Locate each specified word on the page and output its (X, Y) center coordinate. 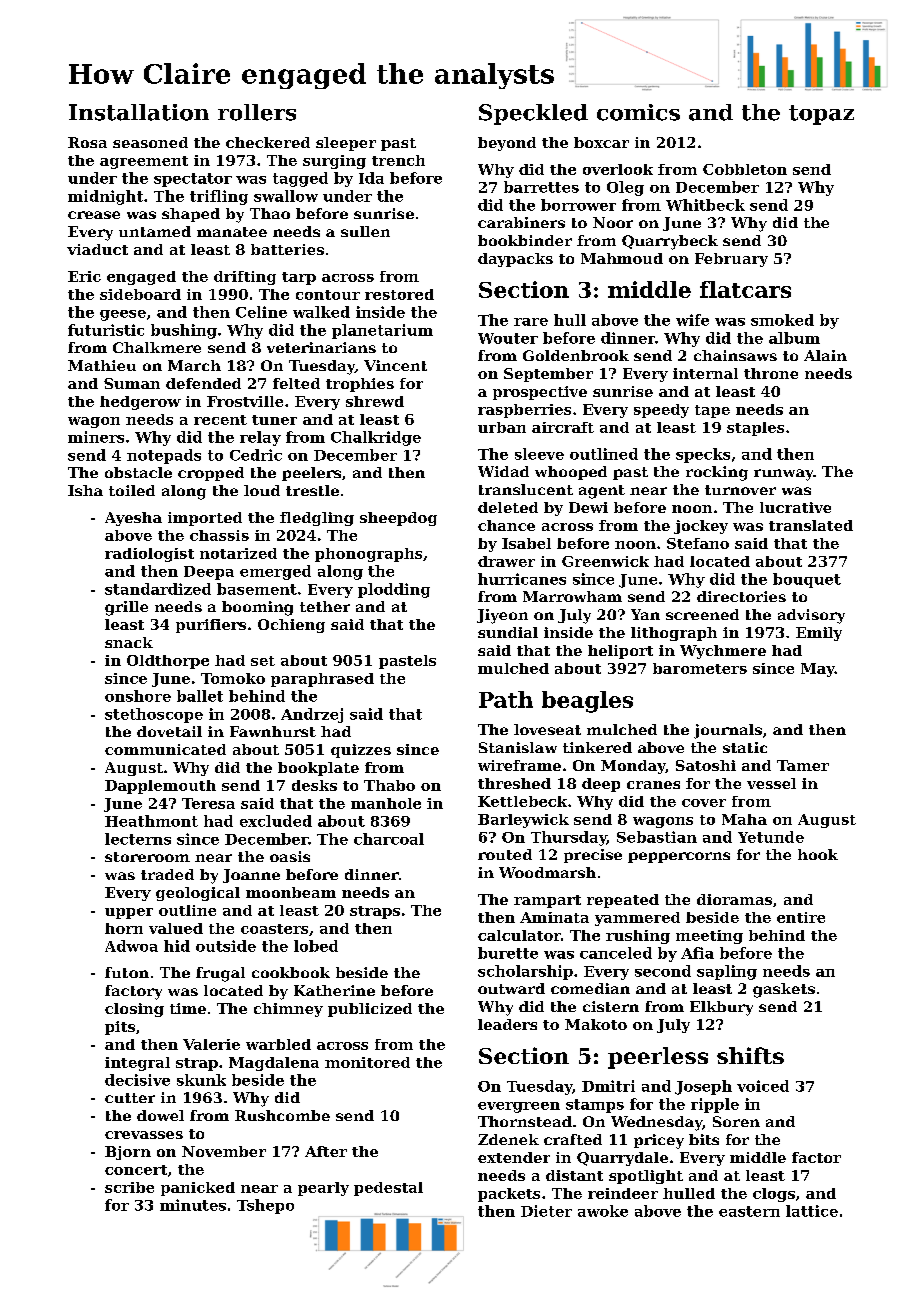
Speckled (533, 114)
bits (704, 1139)
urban (502, 427)
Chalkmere (157, 347)
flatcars (745, 289)
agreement (144, 162)
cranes (653, 785)
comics (638, 112)
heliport (620, 652)
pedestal (388, 1189)
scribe (129, 1187)
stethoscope (154, 715)
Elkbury (721, 1008)
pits (120, 1028)
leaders (507, 1024)
